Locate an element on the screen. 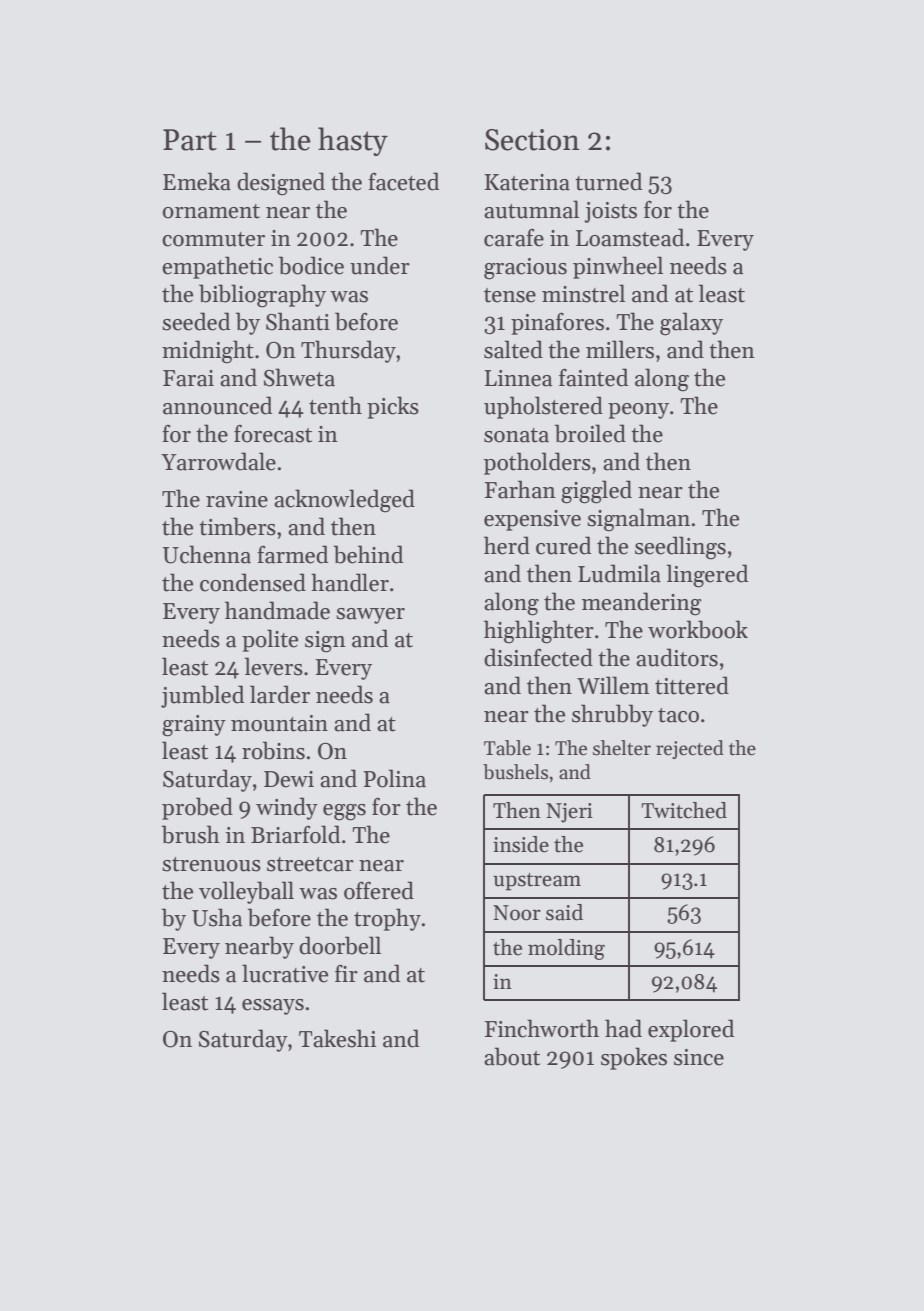  Briarfold is located at coordinates (295, 834).
